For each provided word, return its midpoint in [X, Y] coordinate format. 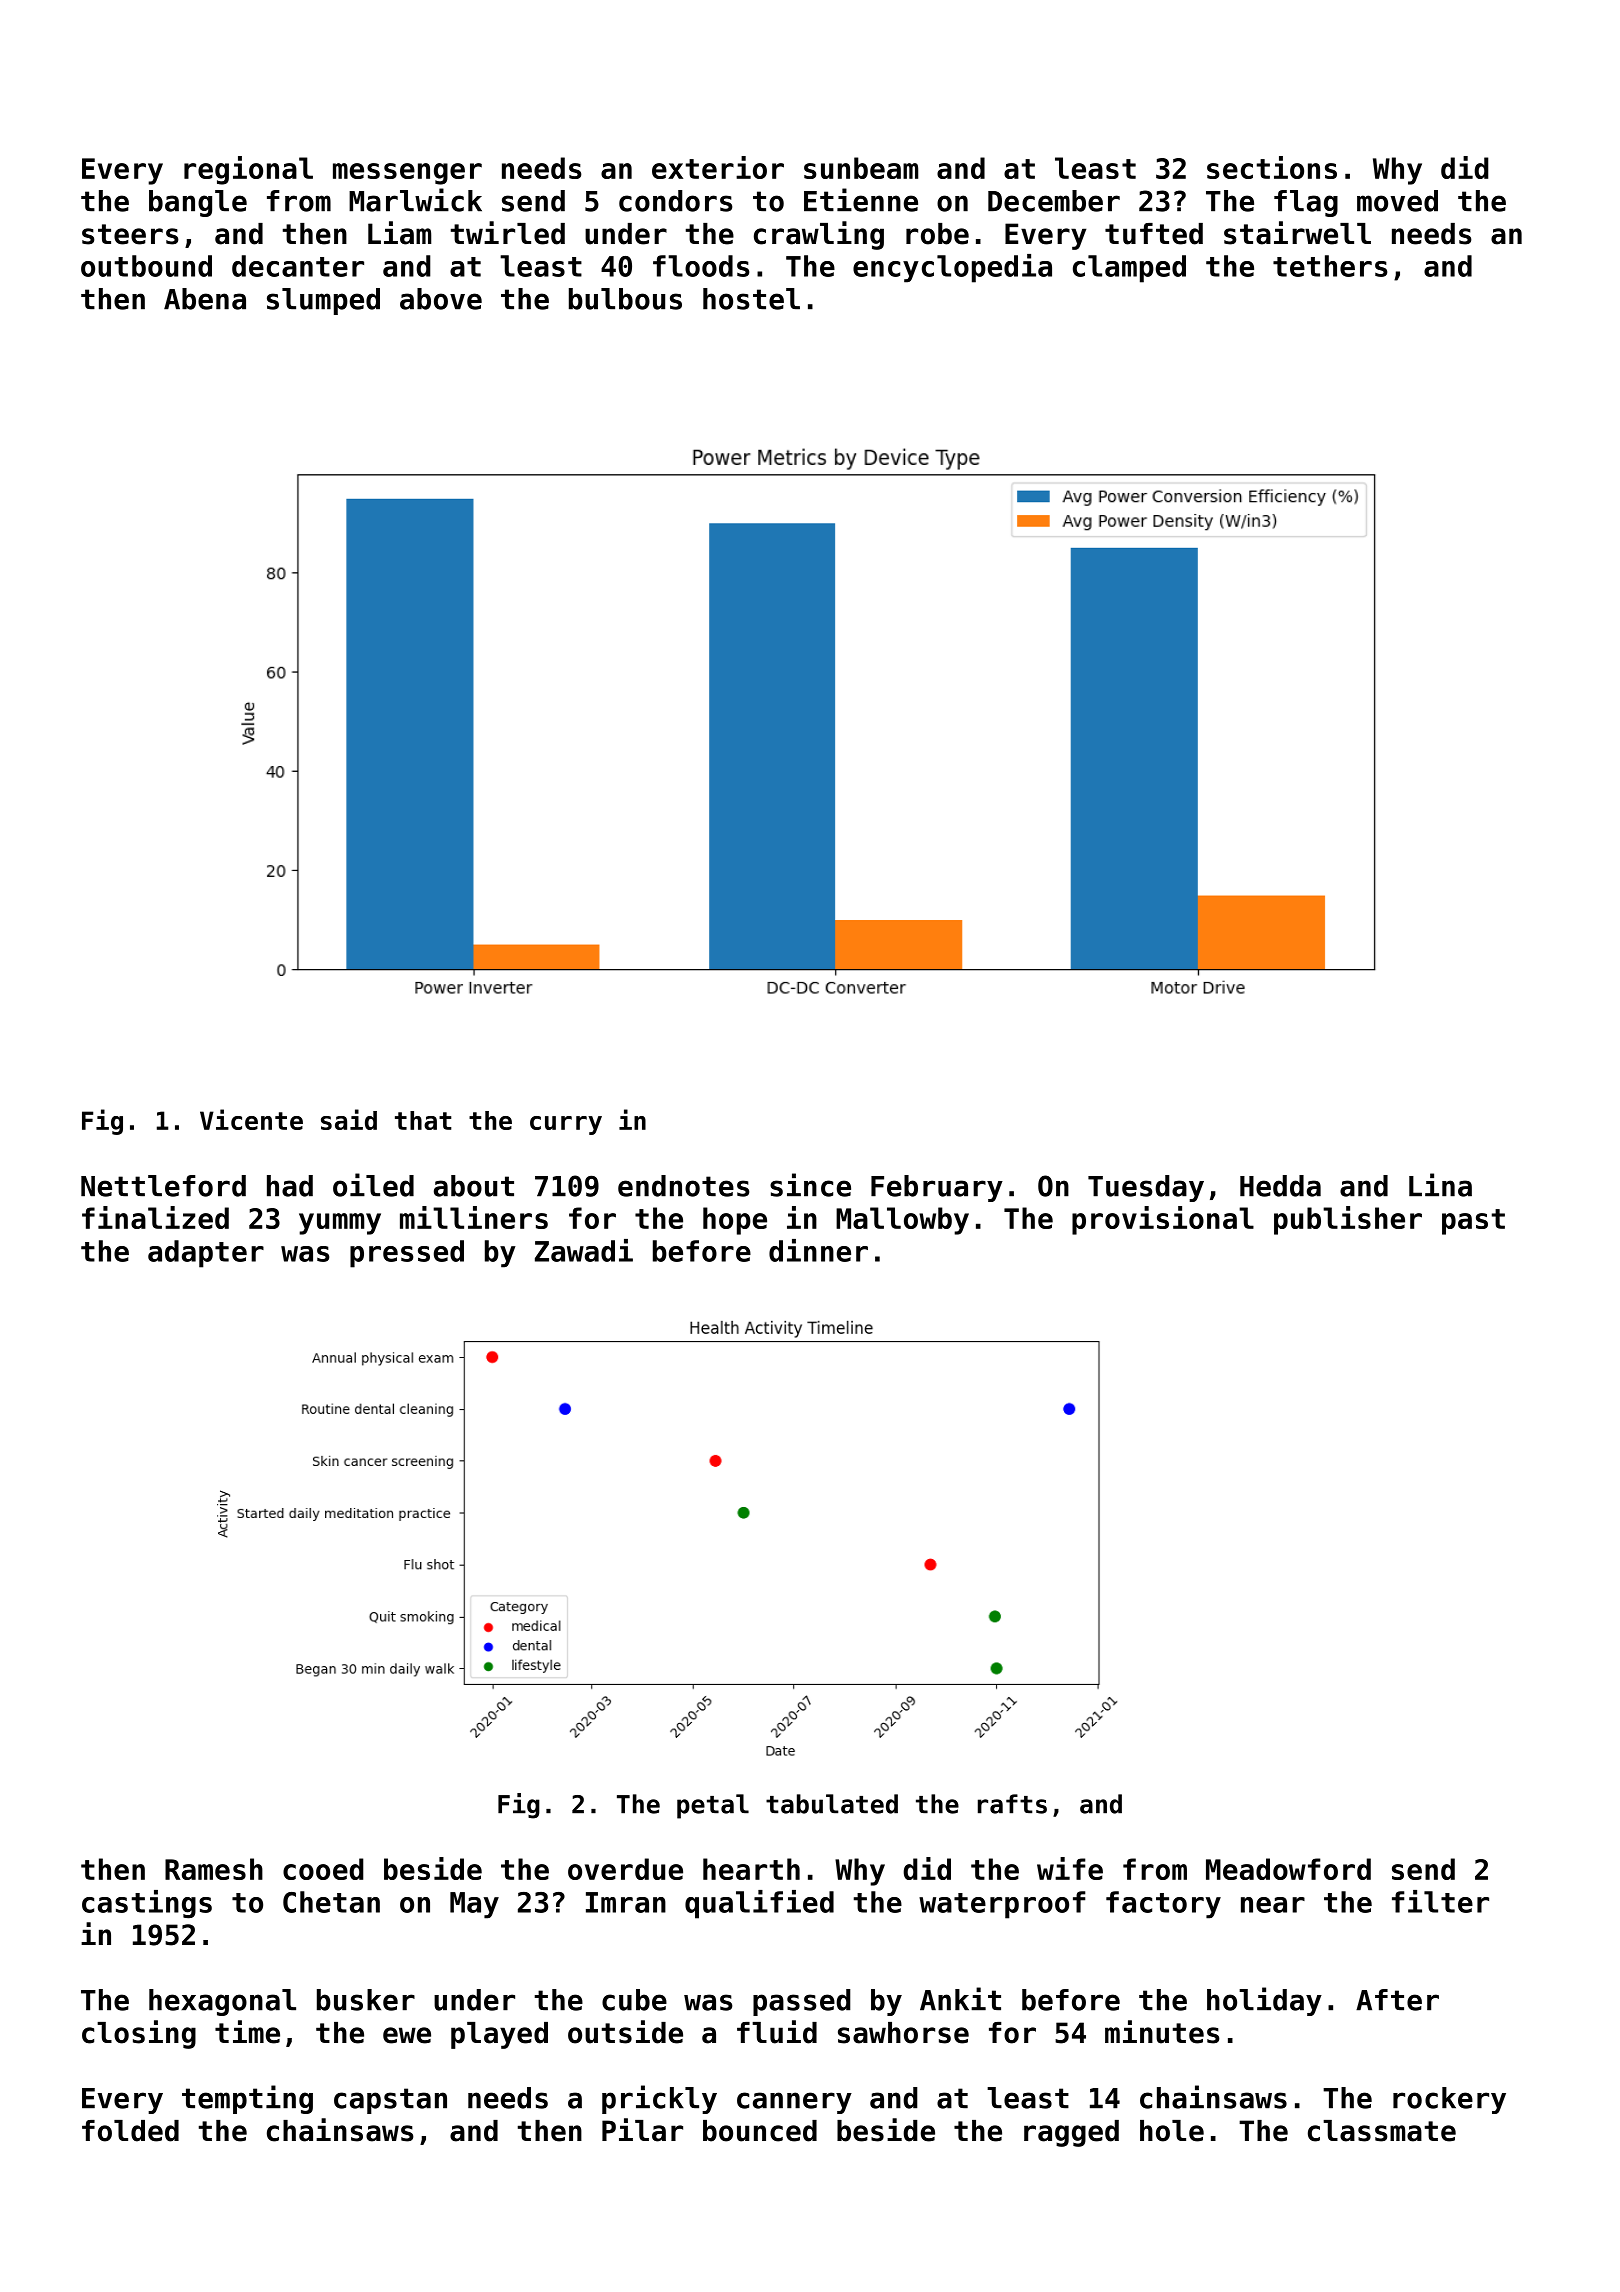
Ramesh [214, 1869]
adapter [206, 1254]
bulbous [625, 299]
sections [1272, 167]
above [441, 299]
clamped [1129, 269]
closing [139, 2034]
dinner [818, 1250]
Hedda [1280, 1186]
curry [566, 1125]
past [1473, 1222]
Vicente [251, 1119]
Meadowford [1288, 1869]
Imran [626, 1902]
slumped [323, 301]
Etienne [861, 200]
